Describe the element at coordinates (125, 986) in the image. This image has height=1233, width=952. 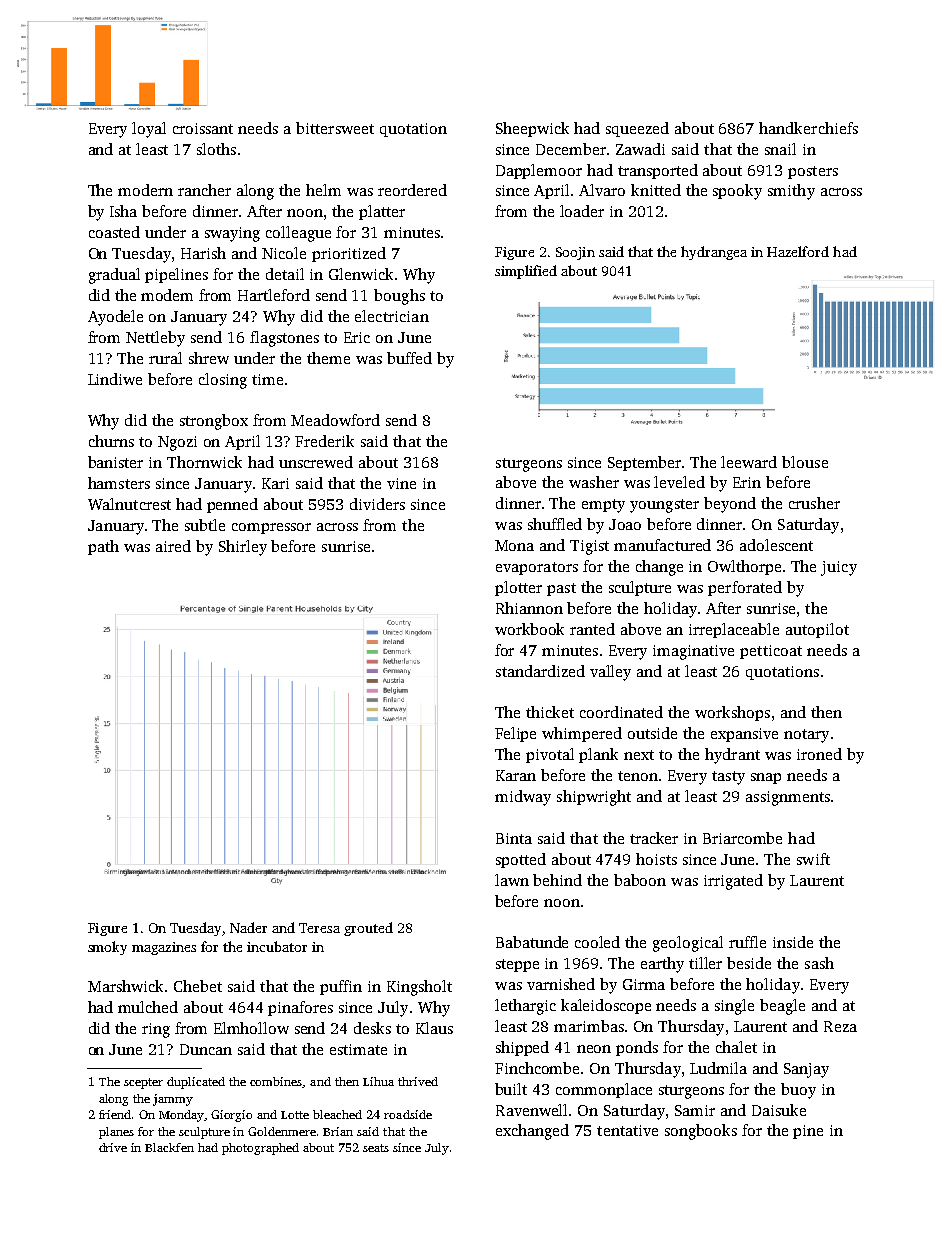
I see `Marshwick` at that location.
